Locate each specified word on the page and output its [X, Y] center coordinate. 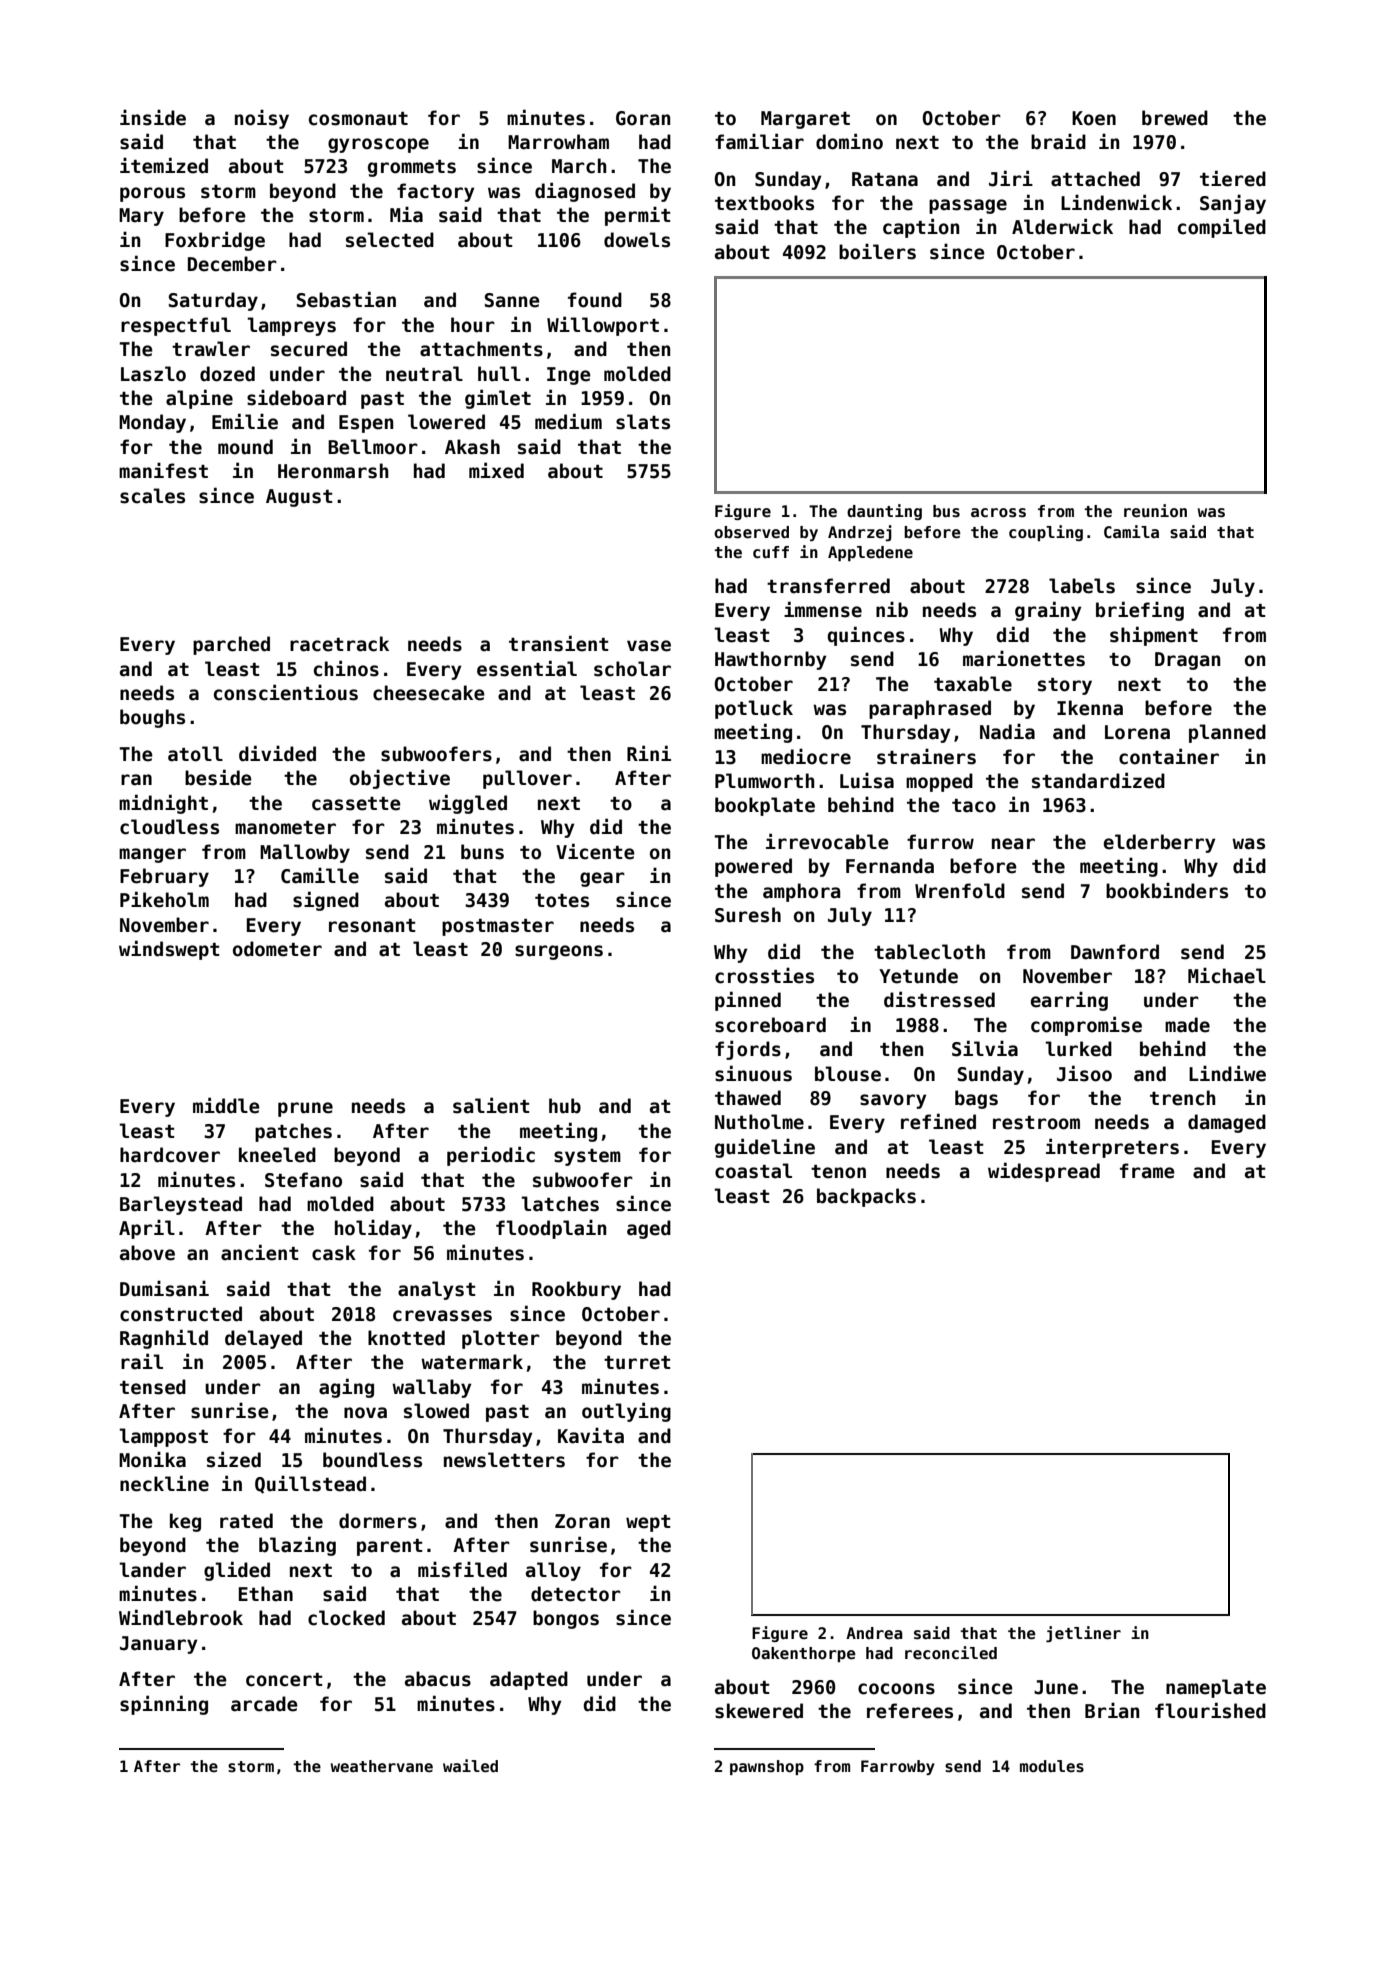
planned [1227, 733]
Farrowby [898, 1767]
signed [326, 901]
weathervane [381, 1766]
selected [390, 240]
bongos [566, 1619]
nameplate [1216, 1688]
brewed [1175, 118]
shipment [1154, 636]
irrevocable [827, 841]
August [299, 498]
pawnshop [767, 1767]
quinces [866, 636]
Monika [152, 1459]
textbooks [764, 203]
